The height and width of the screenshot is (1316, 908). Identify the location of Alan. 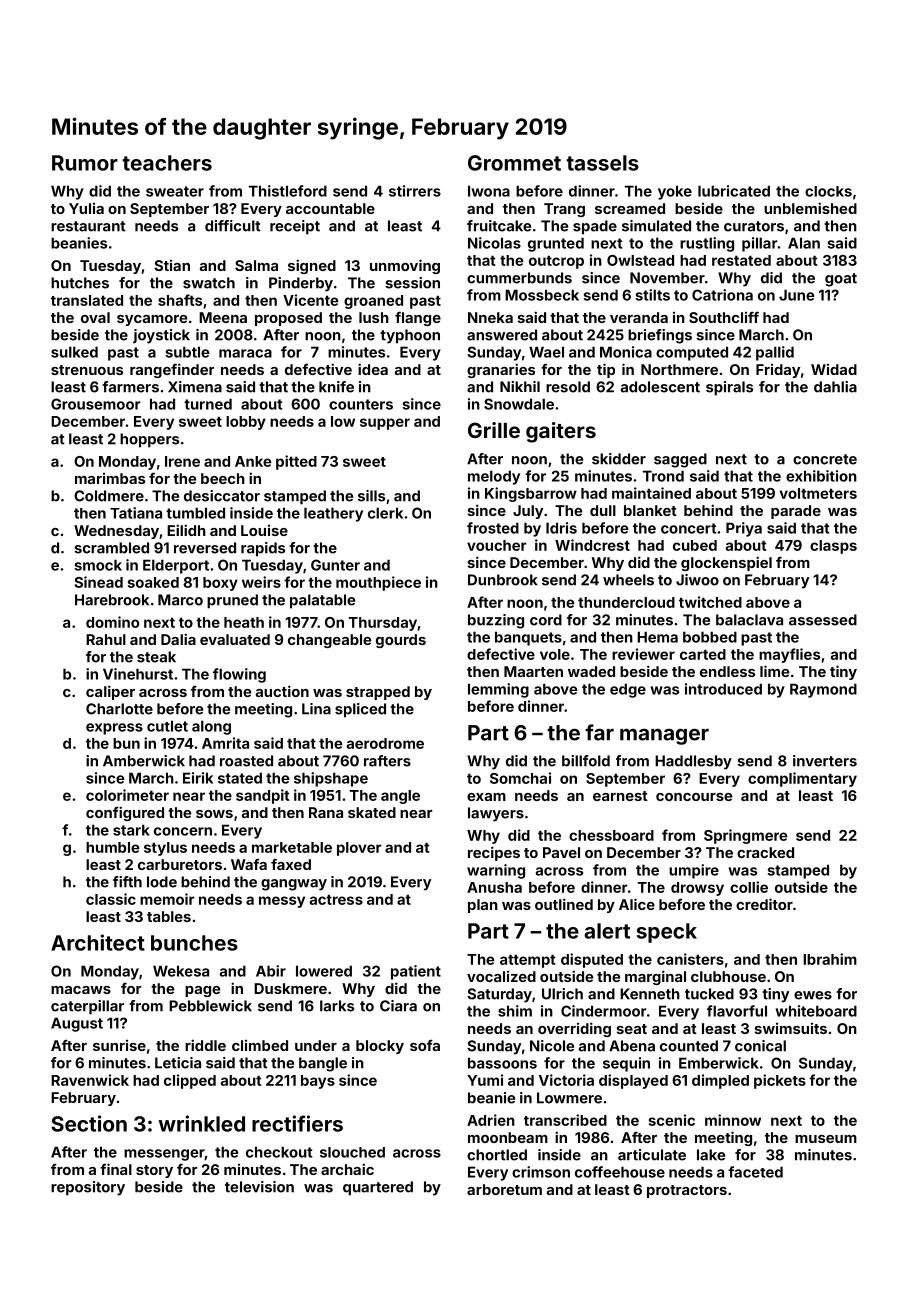
(804, 243).
